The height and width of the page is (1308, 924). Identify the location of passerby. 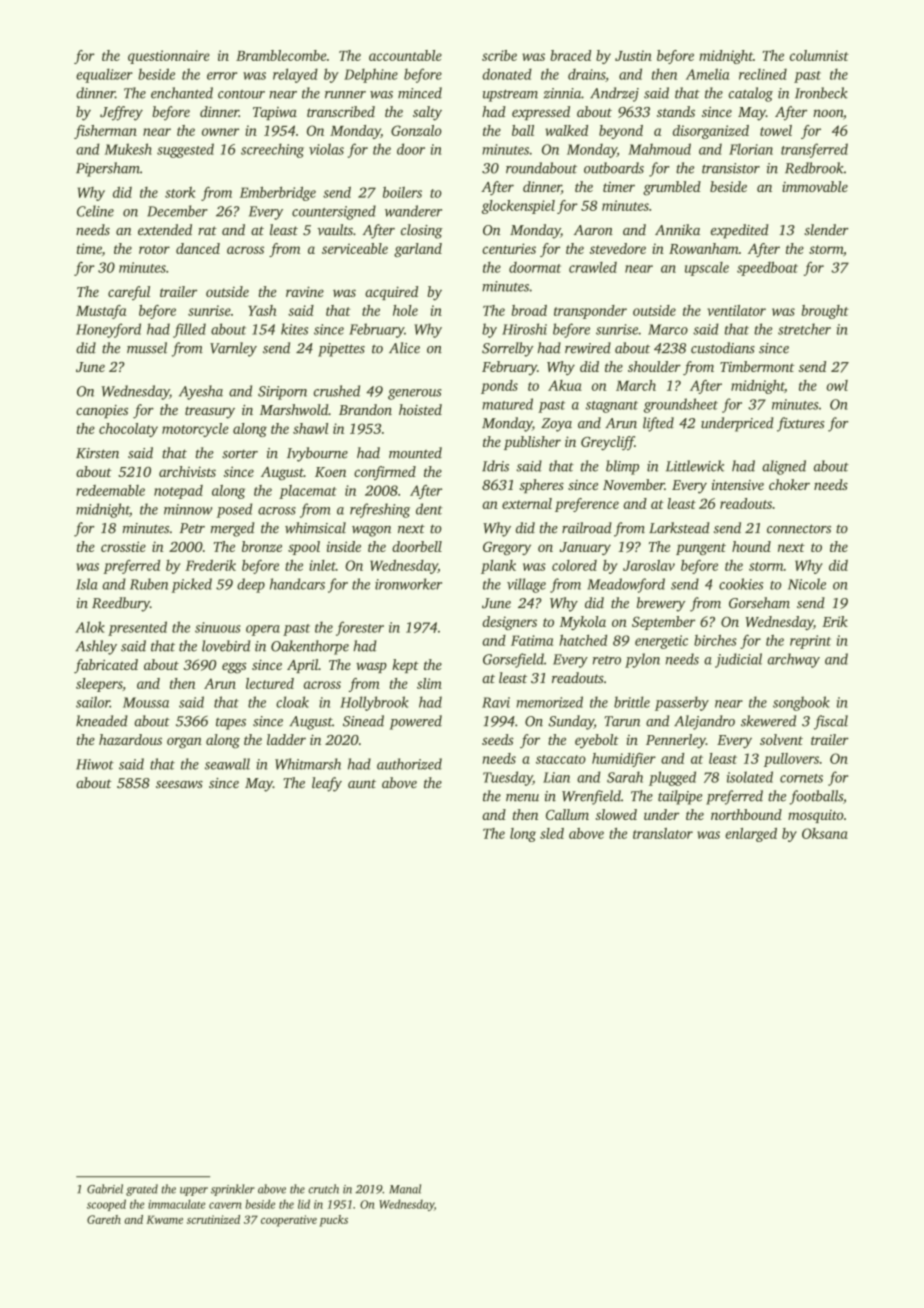
(682, 703).
